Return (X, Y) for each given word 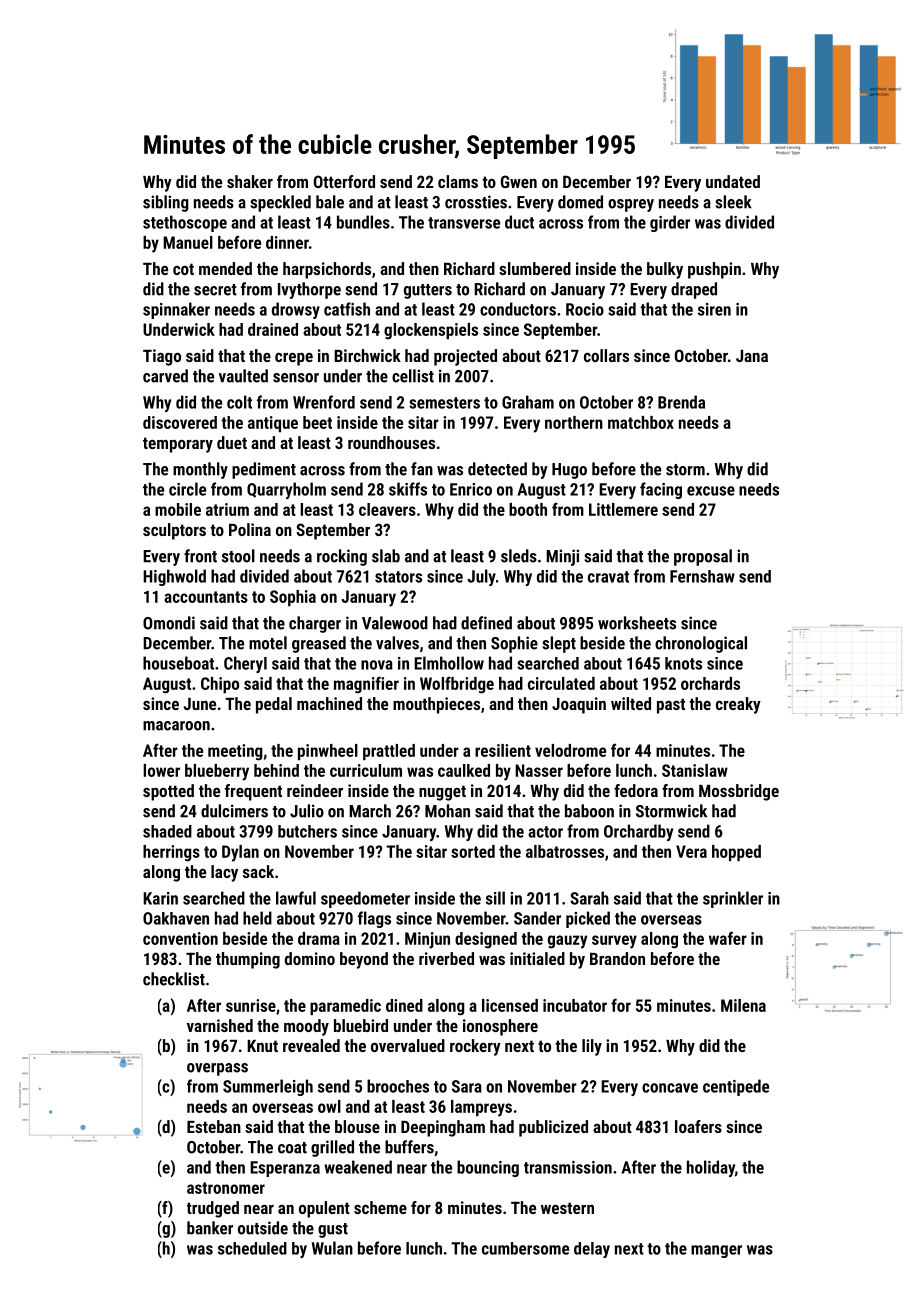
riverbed (446, 958)
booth (528, 509)
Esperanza (285, 1169)
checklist (174, 979)
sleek (733, 202)
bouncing (488, 1168)
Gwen (519, 181)
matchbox (641, 422)
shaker (250, 181)
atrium (227, 509)
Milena (743, 1005)
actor (545, 832)
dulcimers (234, 811)
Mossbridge (739, 792)
